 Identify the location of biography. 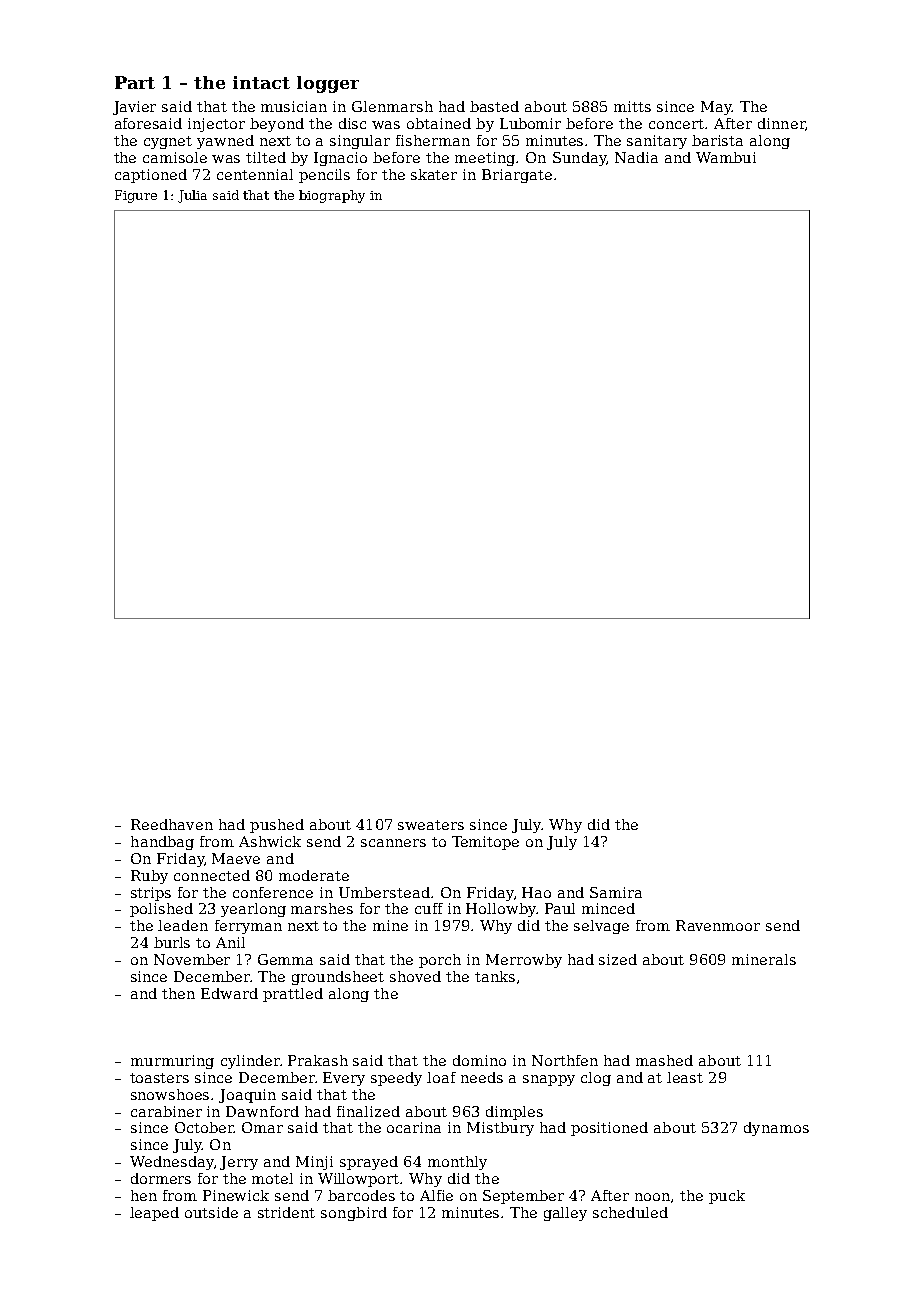
(332, 196).
